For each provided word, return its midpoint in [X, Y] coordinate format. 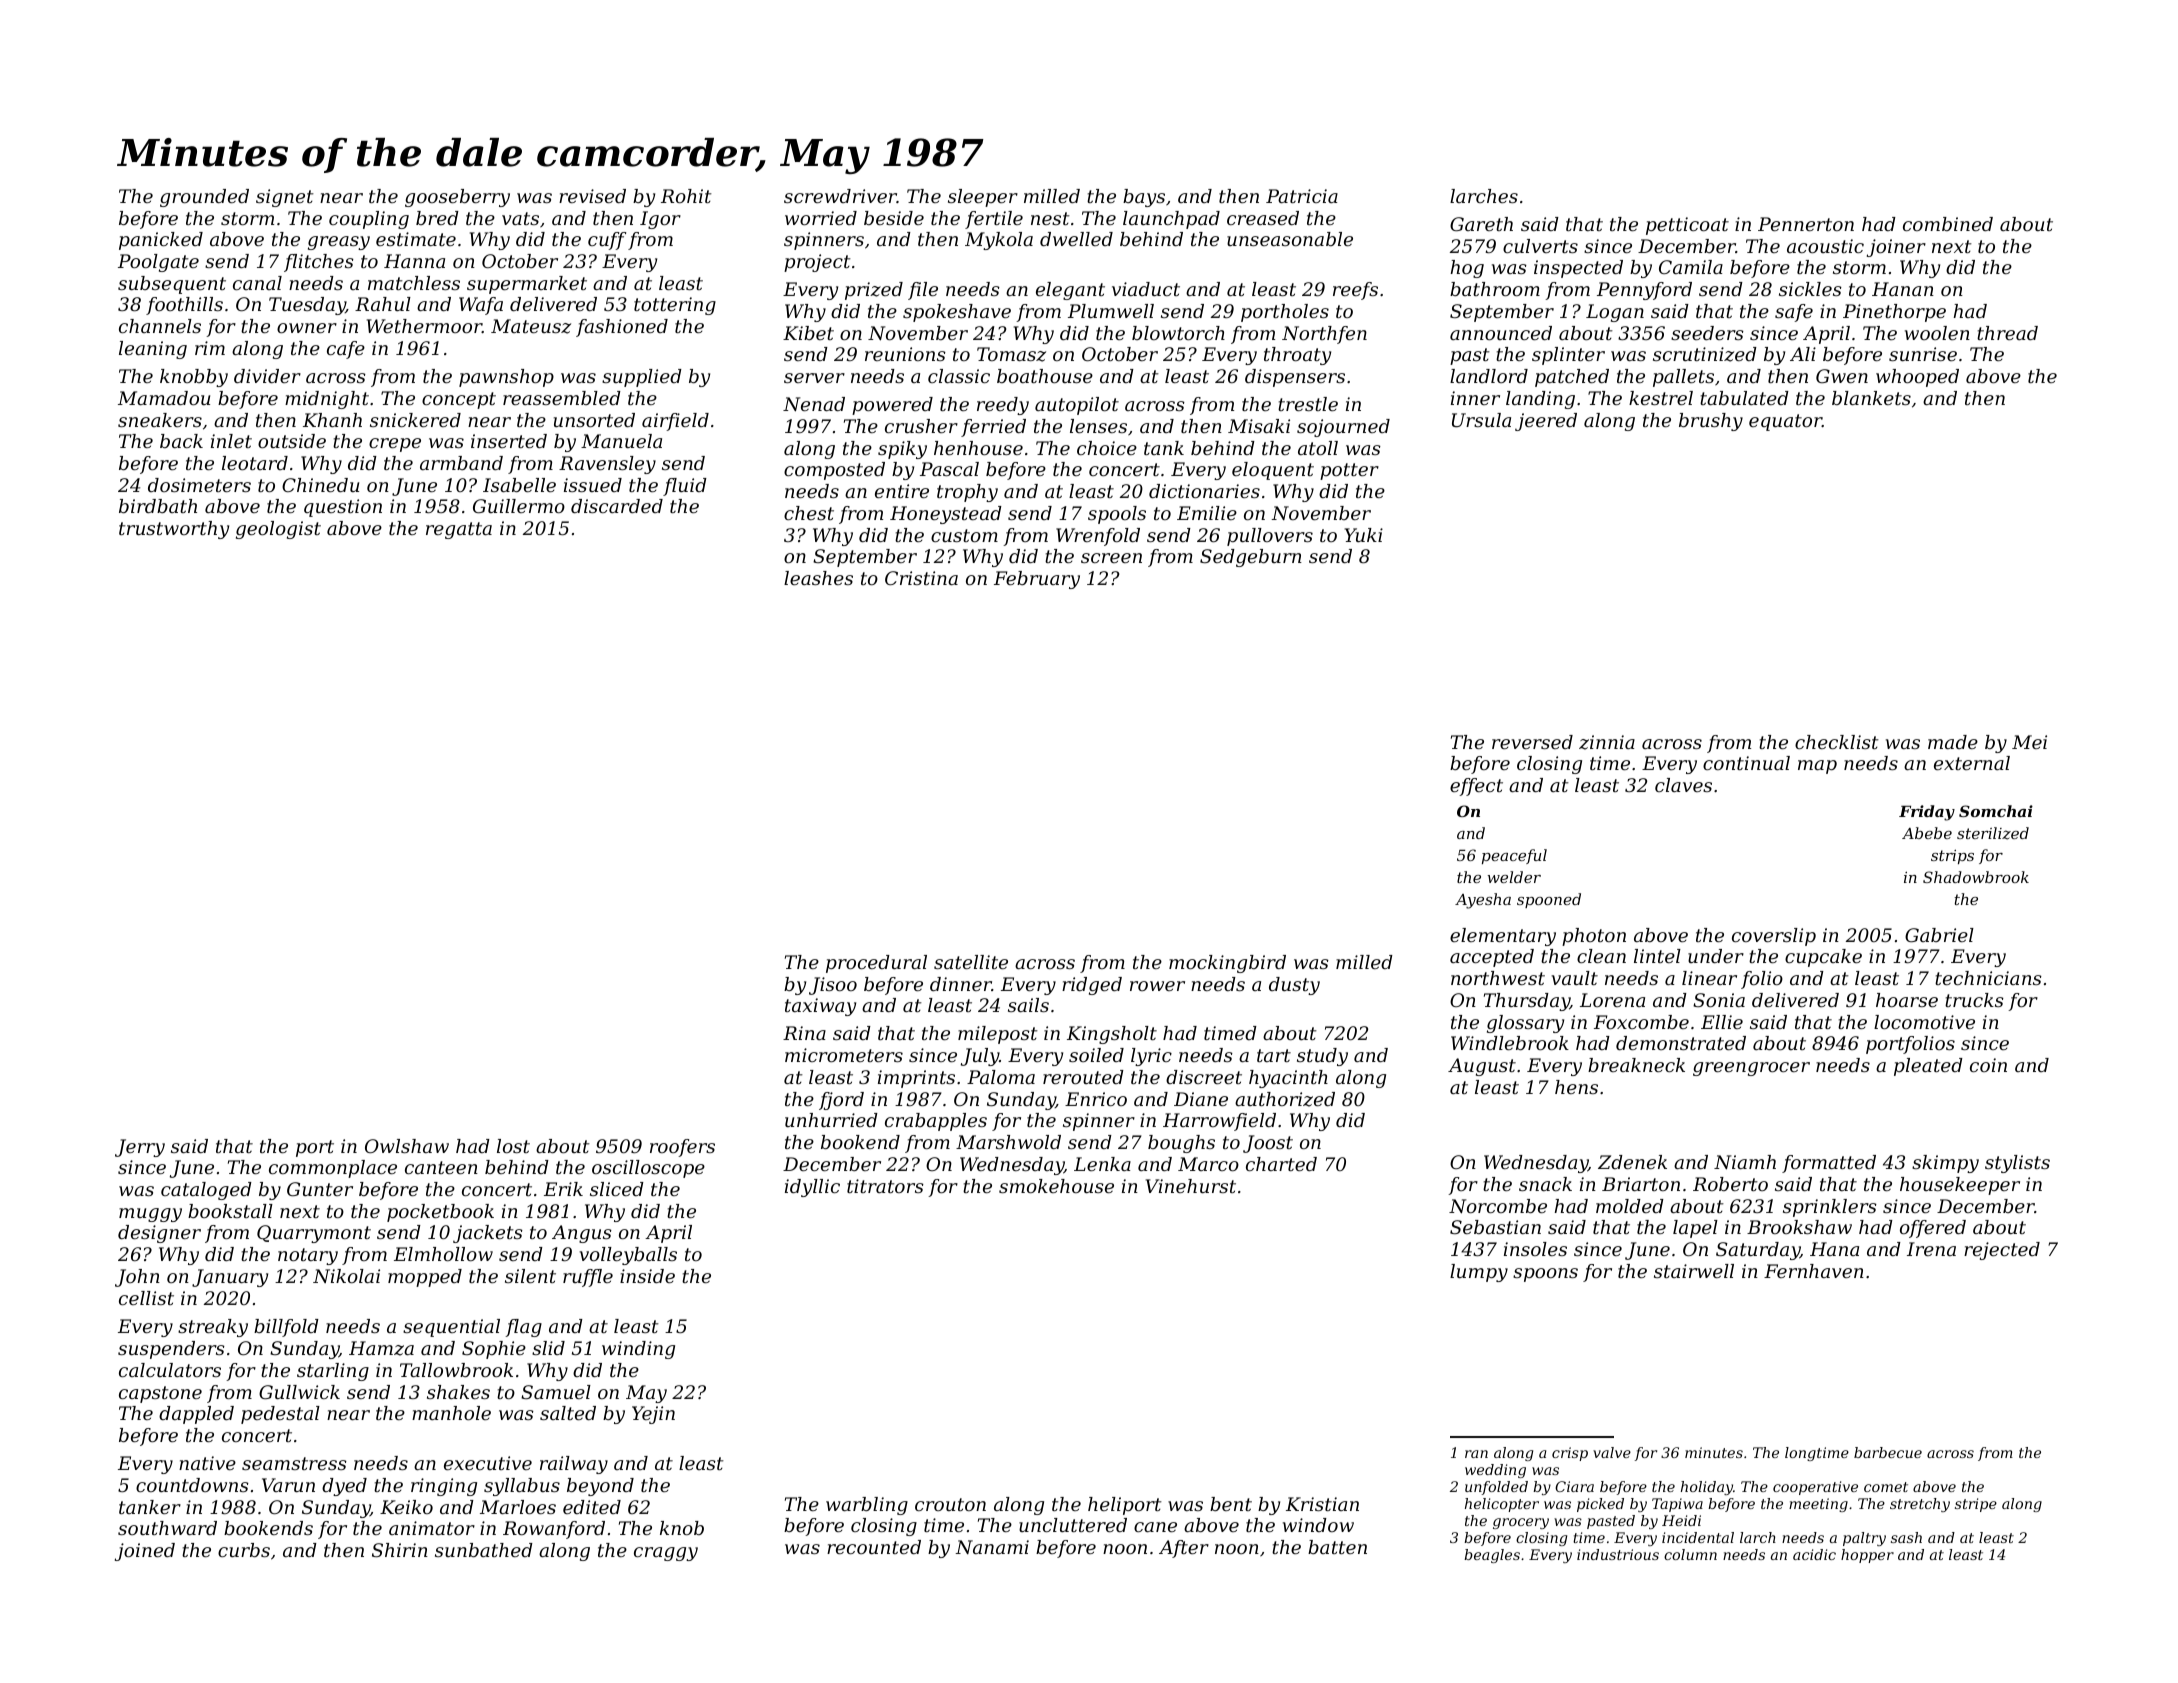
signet [285, 198]
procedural [876, 964]
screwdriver [840, 196]
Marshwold [1008, 1142]
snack [1545, 1184]
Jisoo [833, 986]
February [1037, 580]
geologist [278, 530]
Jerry [140, 1148]
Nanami [992, 1547]
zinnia [1607, 742]
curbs [244, 1550]
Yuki [1364, 535]
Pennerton [1806, 224]
